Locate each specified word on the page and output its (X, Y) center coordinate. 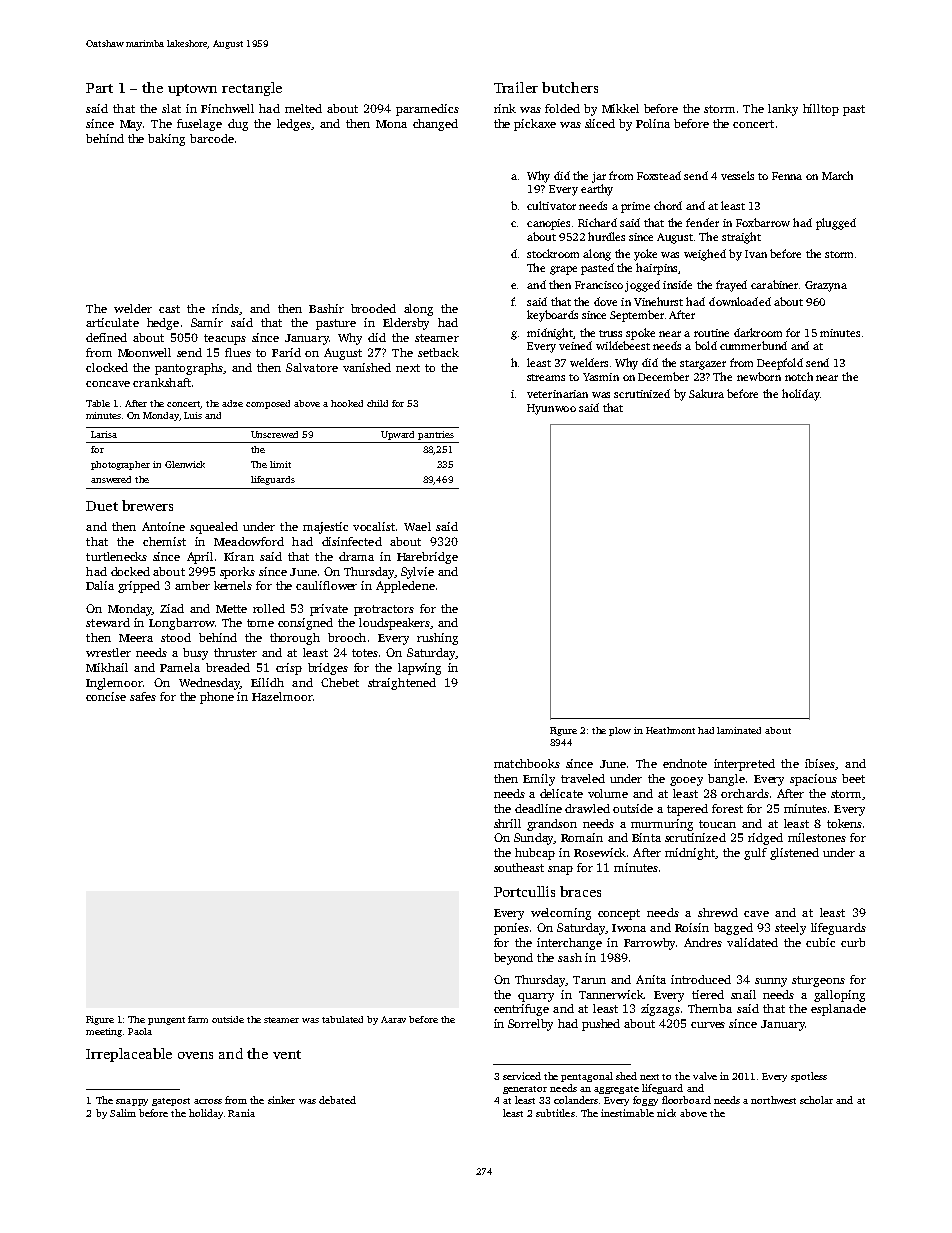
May (131, 125)
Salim (123, 1113)
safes (143, 696)
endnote (685, 763)
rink (505, 108)
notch (799, 376)
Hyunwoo (551, 409)
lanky (783, 110)
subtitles (555, 1113)
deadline (538, 808)
